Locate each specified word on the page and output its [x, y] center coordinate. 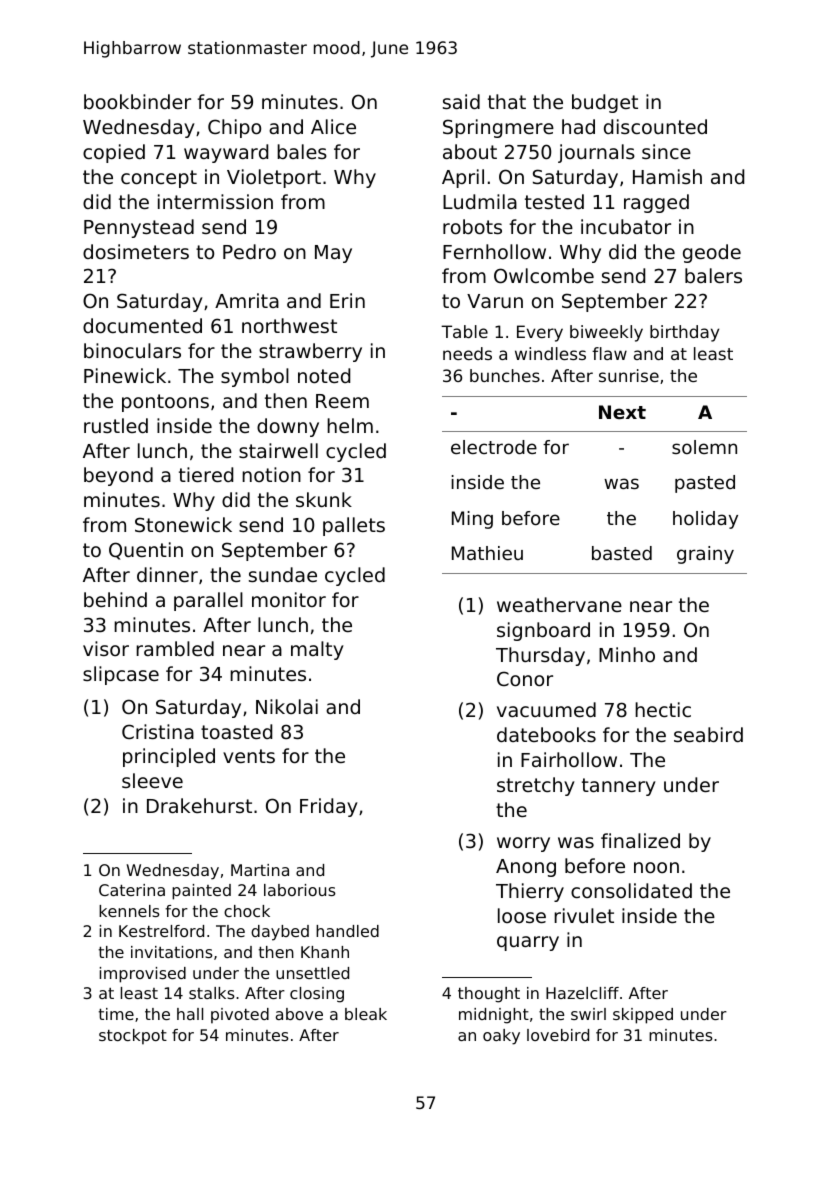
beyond [118, 476]
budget [605, 103]
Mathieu [487, 553]
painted [201, 892]
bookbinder [137, 101]
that [507, 101]
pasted [705, 484]
